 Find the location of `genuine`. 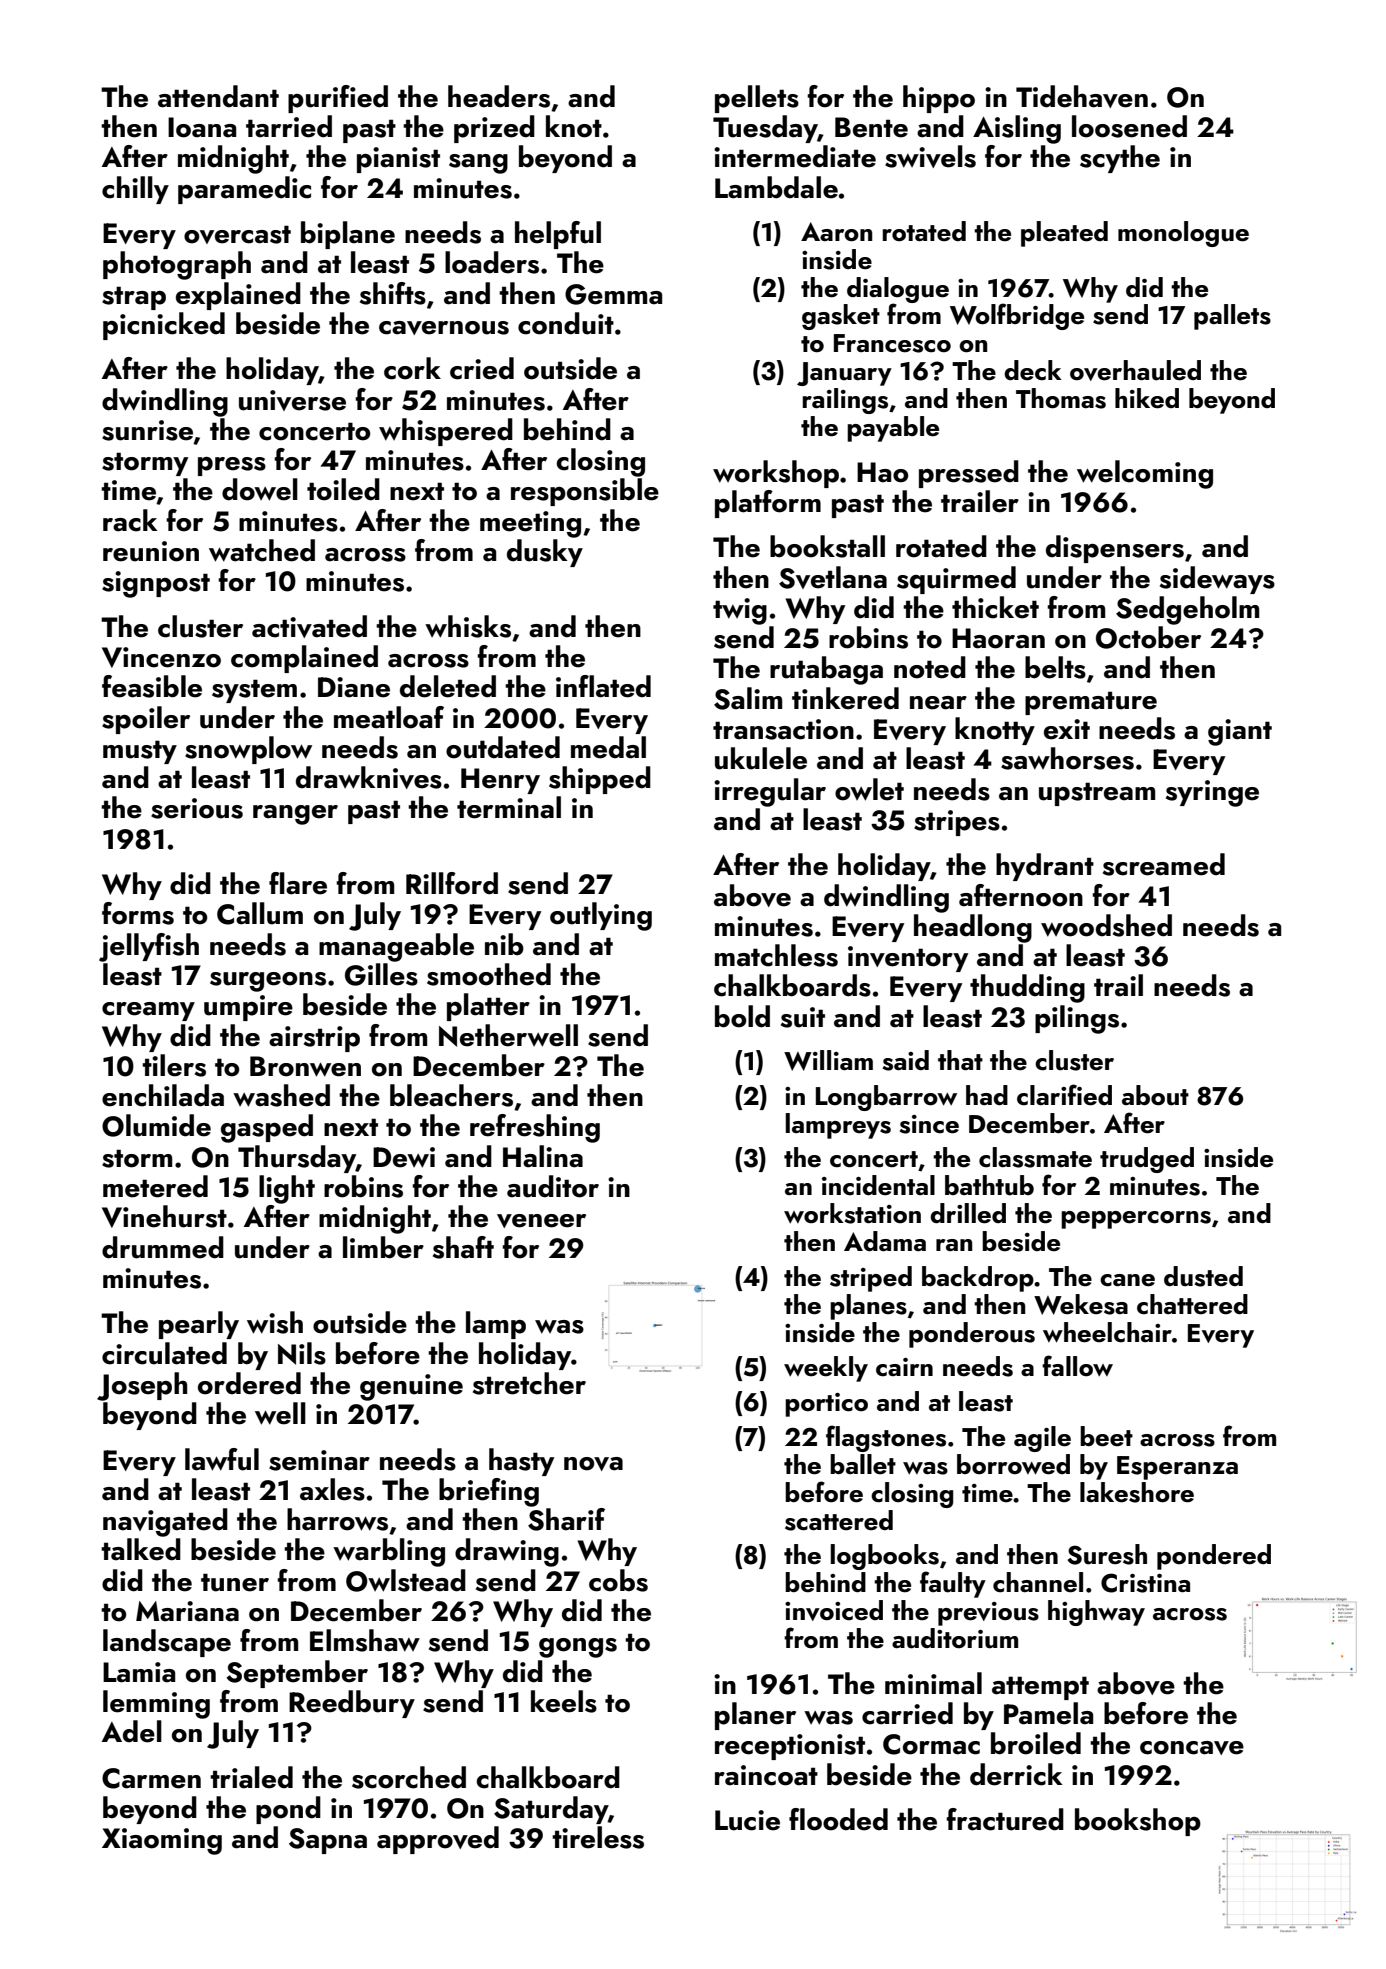

genuine is located at coordinates (411, 1387).
